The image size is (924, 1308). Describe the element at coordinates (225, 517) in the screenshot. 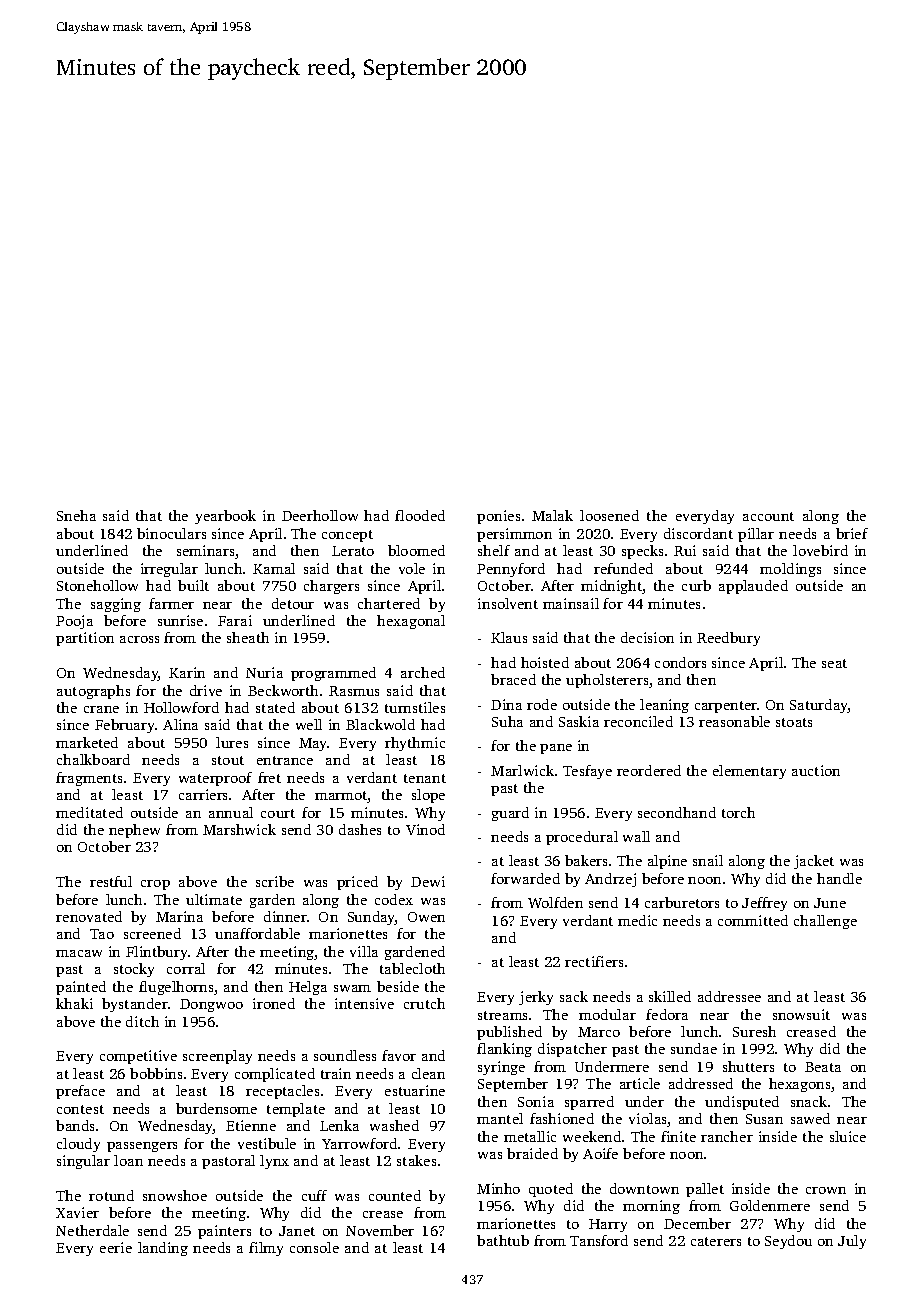

I see `yearbook` at that location.
